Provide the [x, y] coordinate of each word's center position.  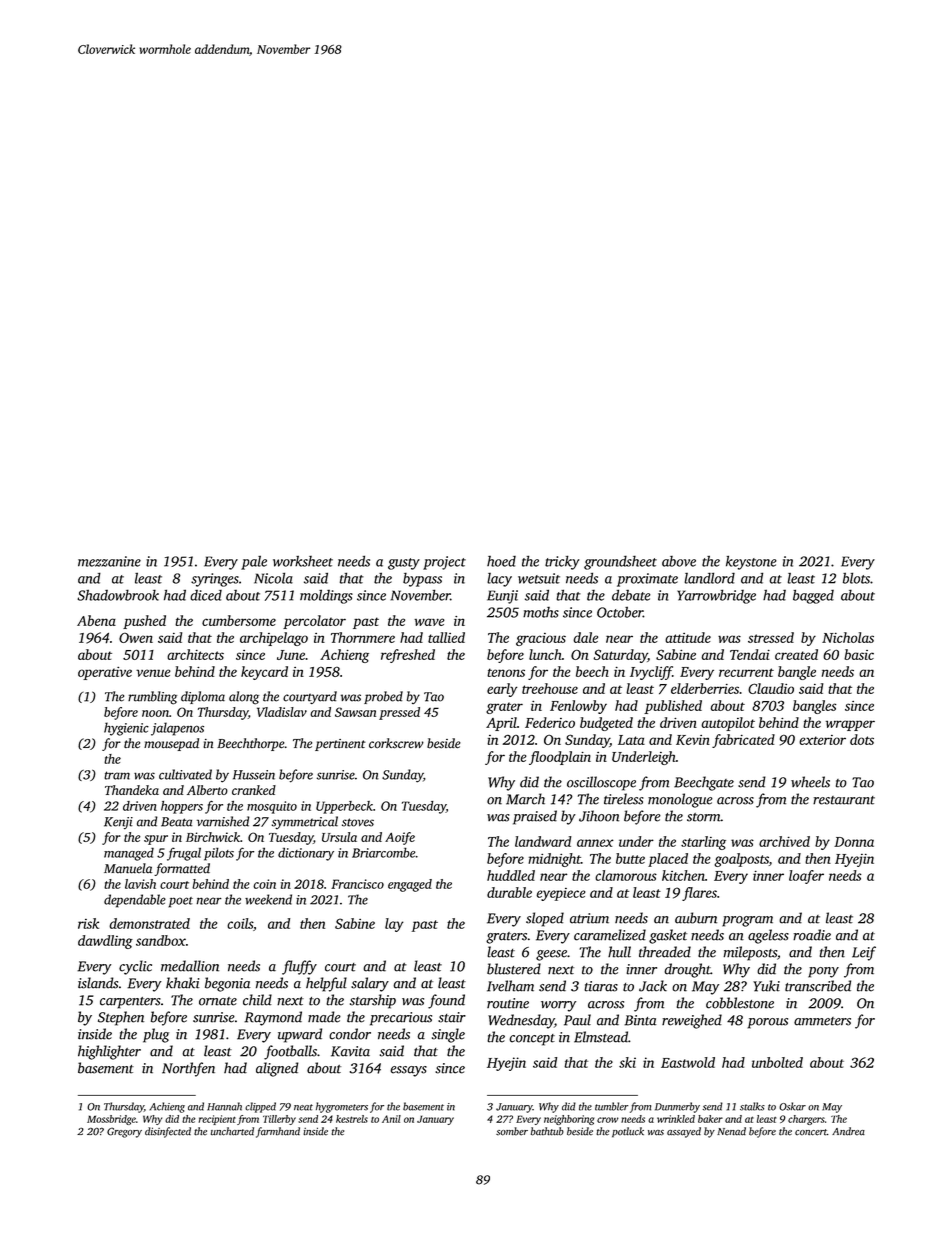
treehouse [550, 688]
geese [551, 955]
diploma [203, 697]
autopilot [728, 724]
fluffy [299, 967]
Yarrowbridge [716, 596]
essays [408, 1071]
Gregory [124, 1132]
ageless [768, 936]
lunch [545, 654]
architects [195, 654]
